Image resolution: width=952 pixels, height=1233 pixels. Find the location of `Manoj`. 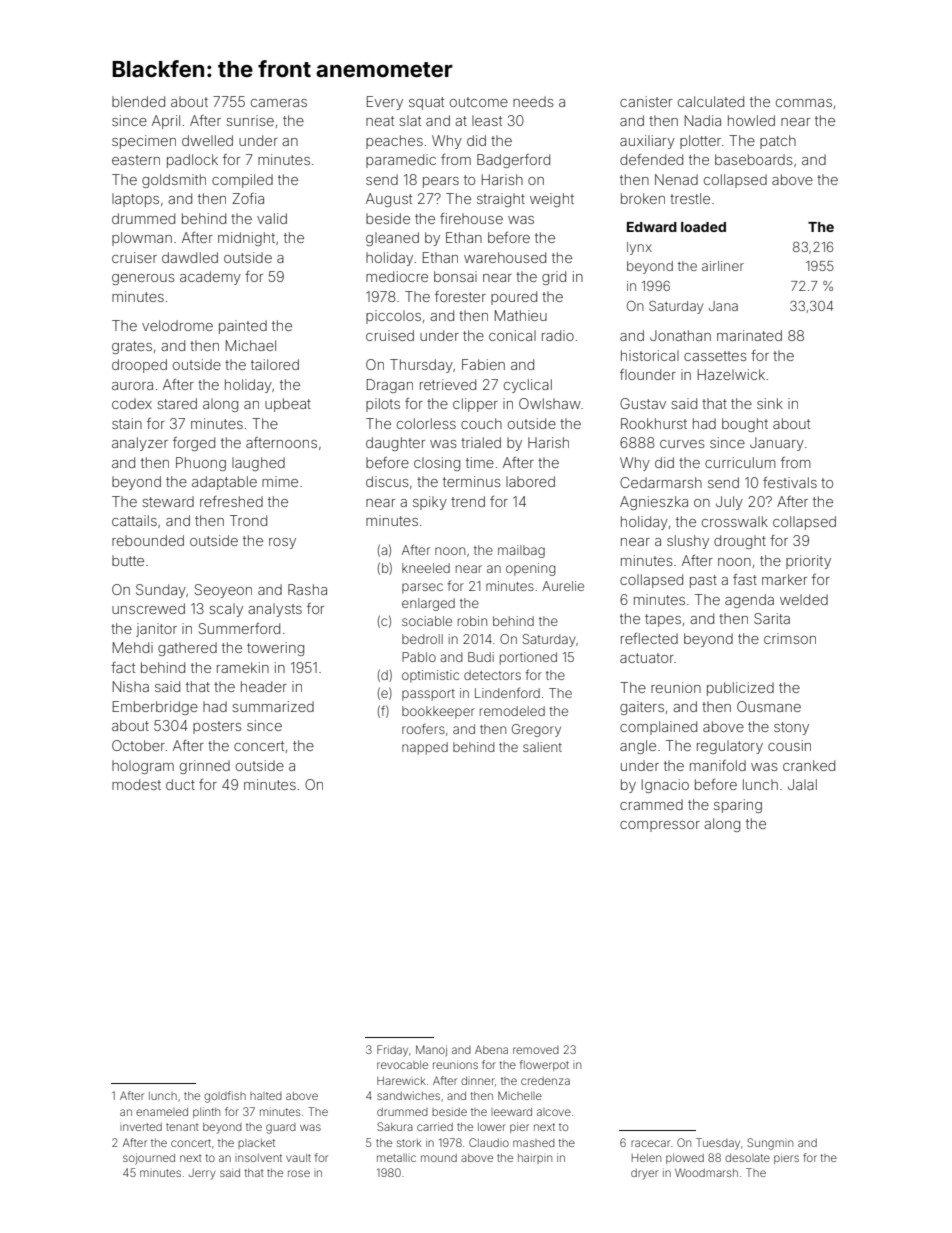

Manoj is located at coordinates (431, 1051).
